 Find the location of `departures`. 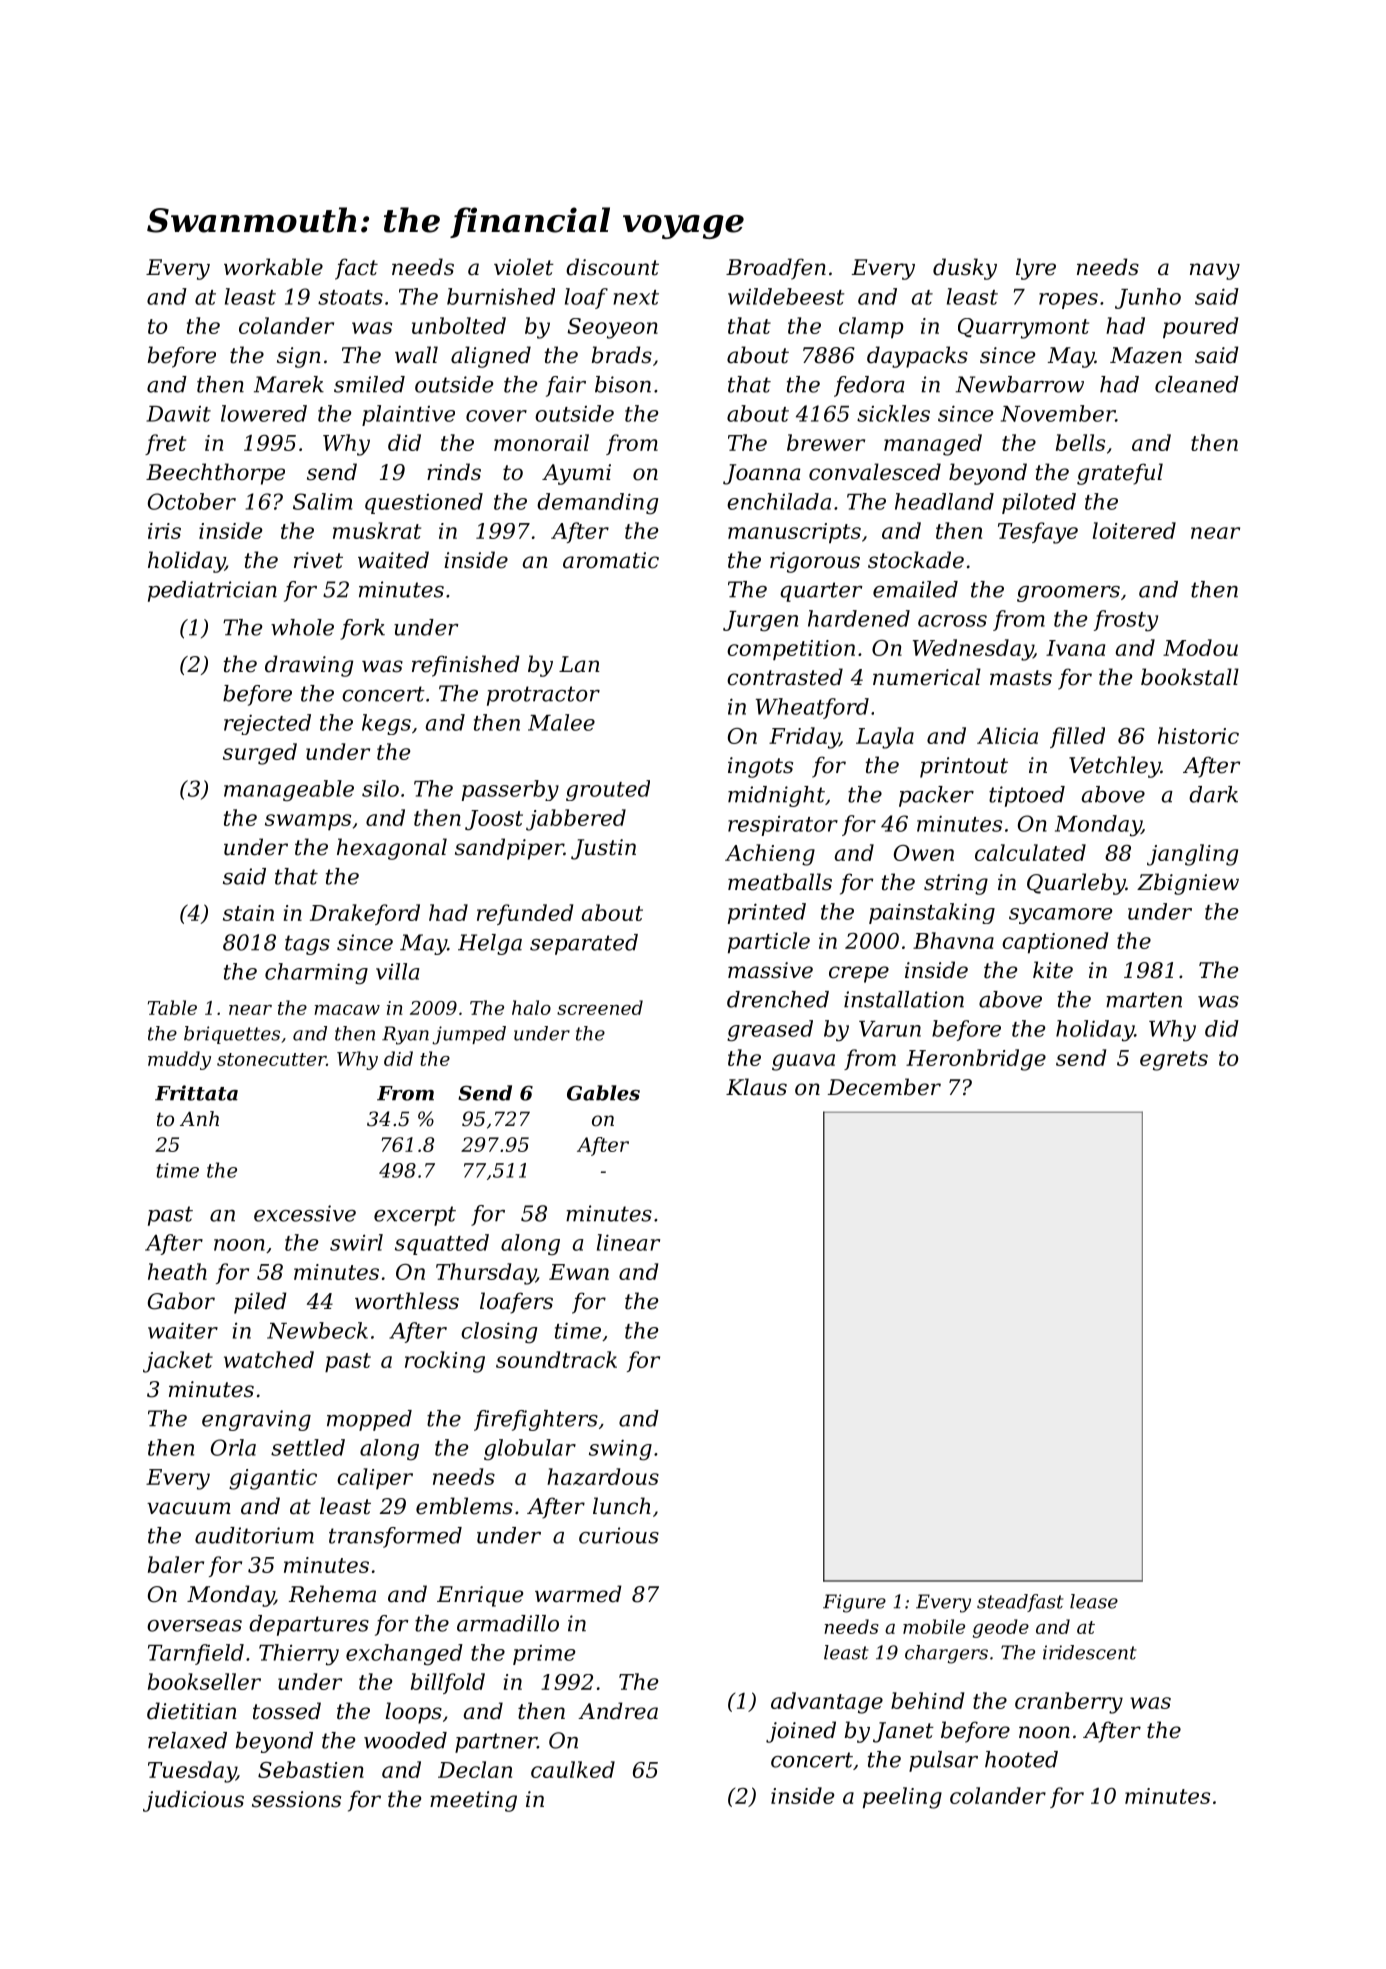

departures is located at coordinates (309, 1625).
